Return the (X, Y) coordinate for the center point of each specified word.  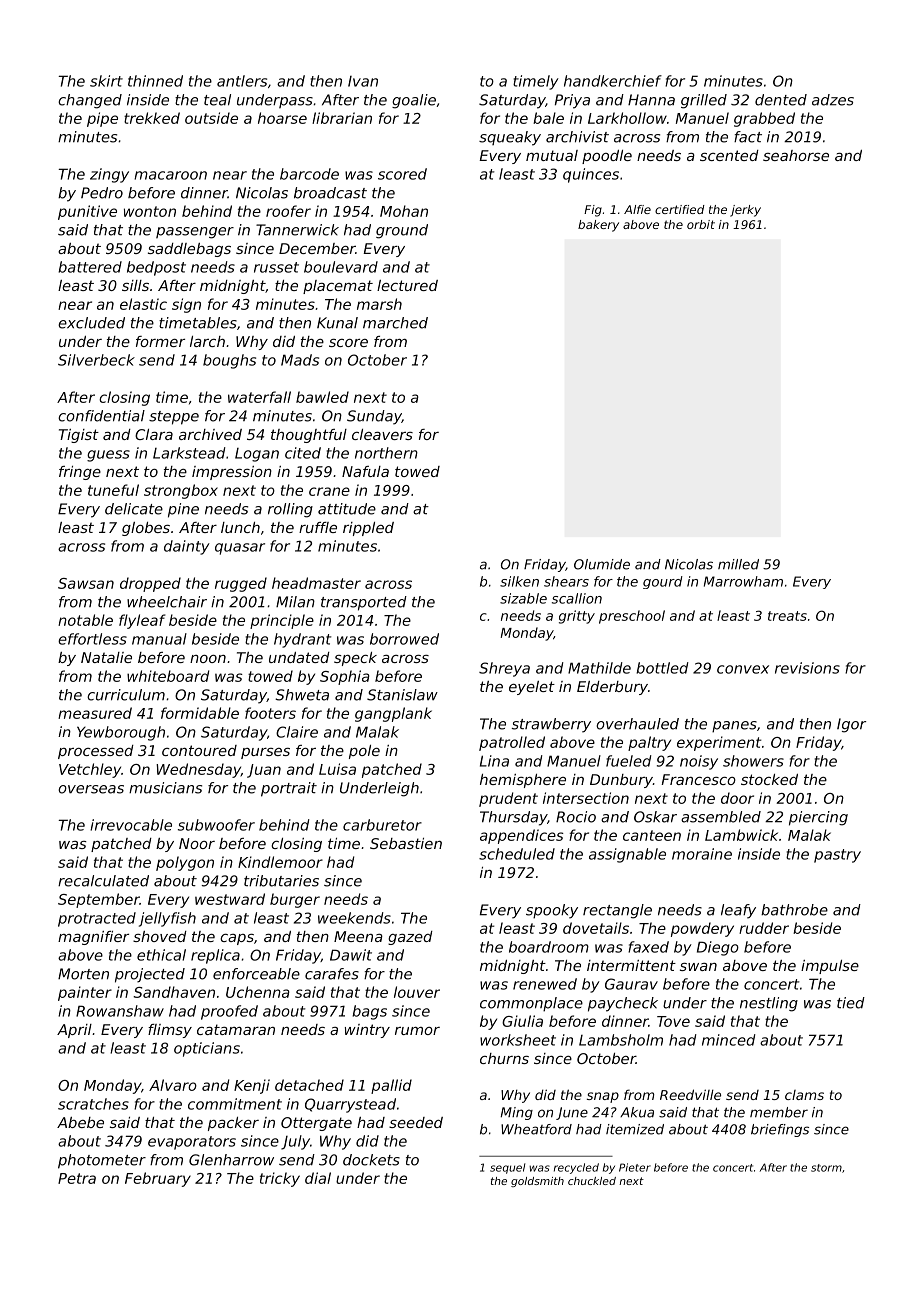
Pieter (635, 1167)
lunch (240, 527)
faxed (648, 947)
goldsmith (537, 1182)
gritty (577, 617)
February (158, 1179)
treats (787, 616)
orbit (701, 224)
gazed (410, 938)
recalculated (103, 881)
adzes (833, 100)
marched (395, 323)
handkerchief (613, 81)
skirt (106, 81)
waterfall (259, 397)
